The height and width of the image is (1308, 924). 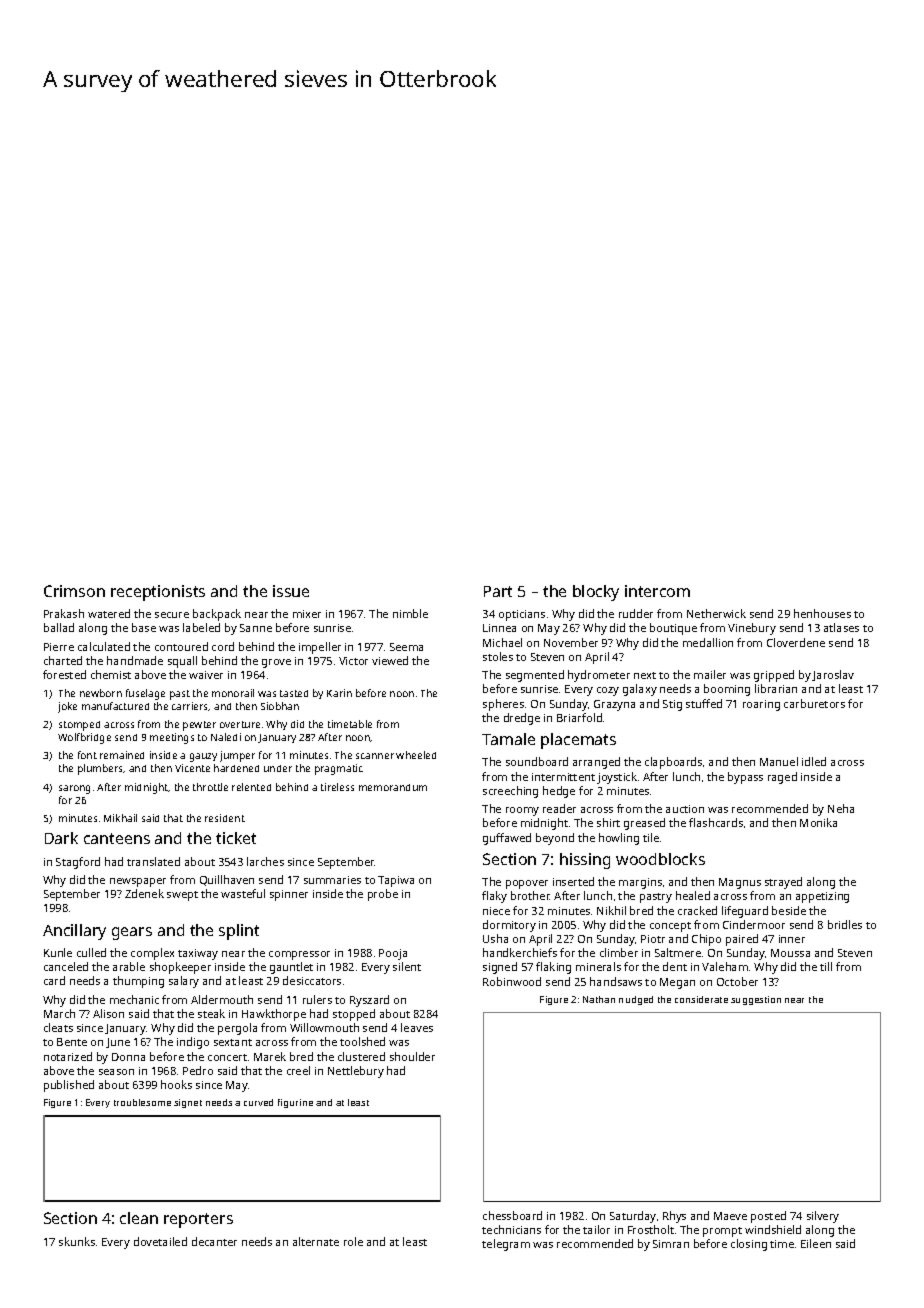 What do you see at coordinates (353, 1241) in the image?
I see `role` at bounding box center [353, 1241].
